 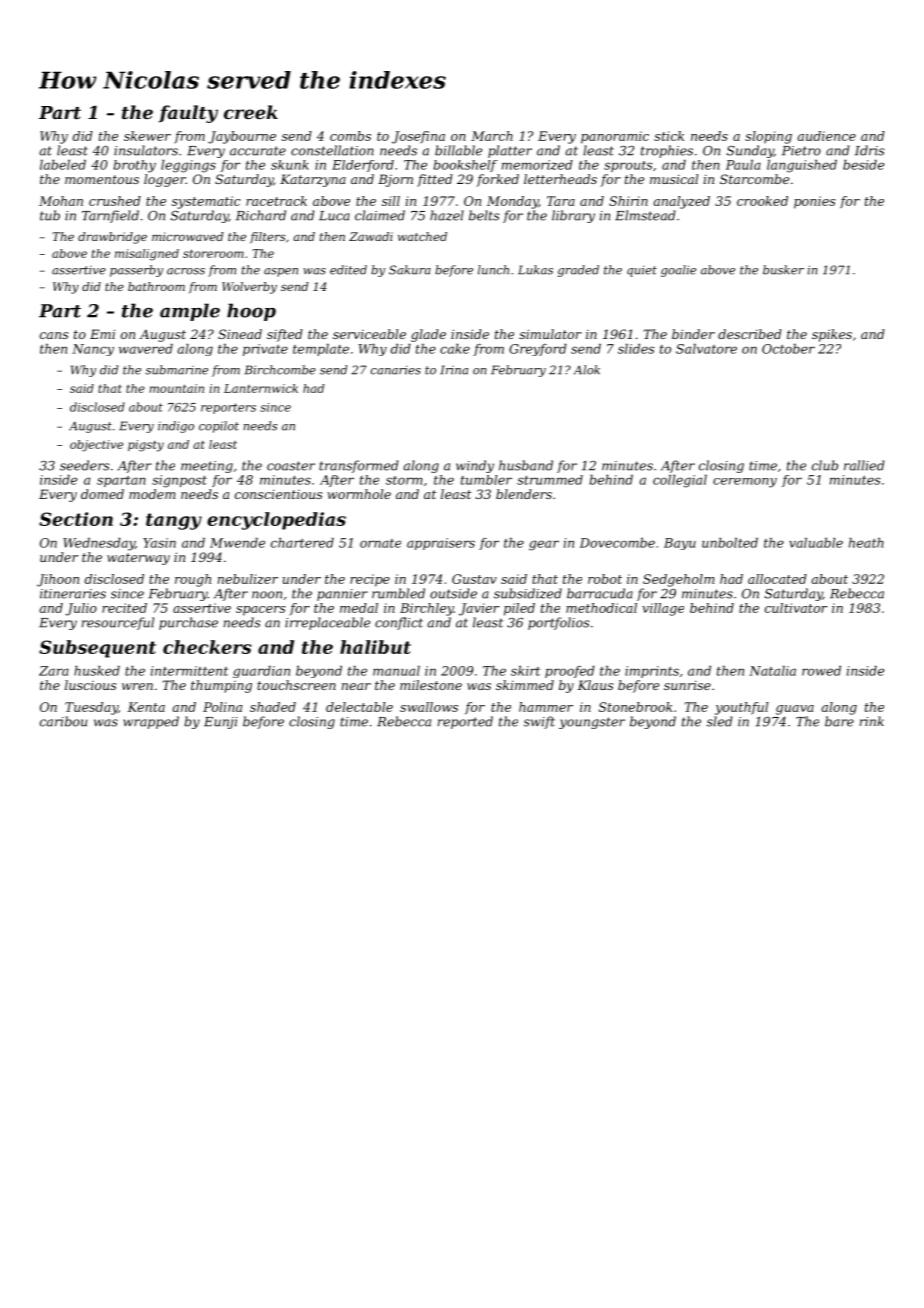 What do you see at coordinates (539, 722) in the page?
I see `swift` at bounding box center [539, 722].
